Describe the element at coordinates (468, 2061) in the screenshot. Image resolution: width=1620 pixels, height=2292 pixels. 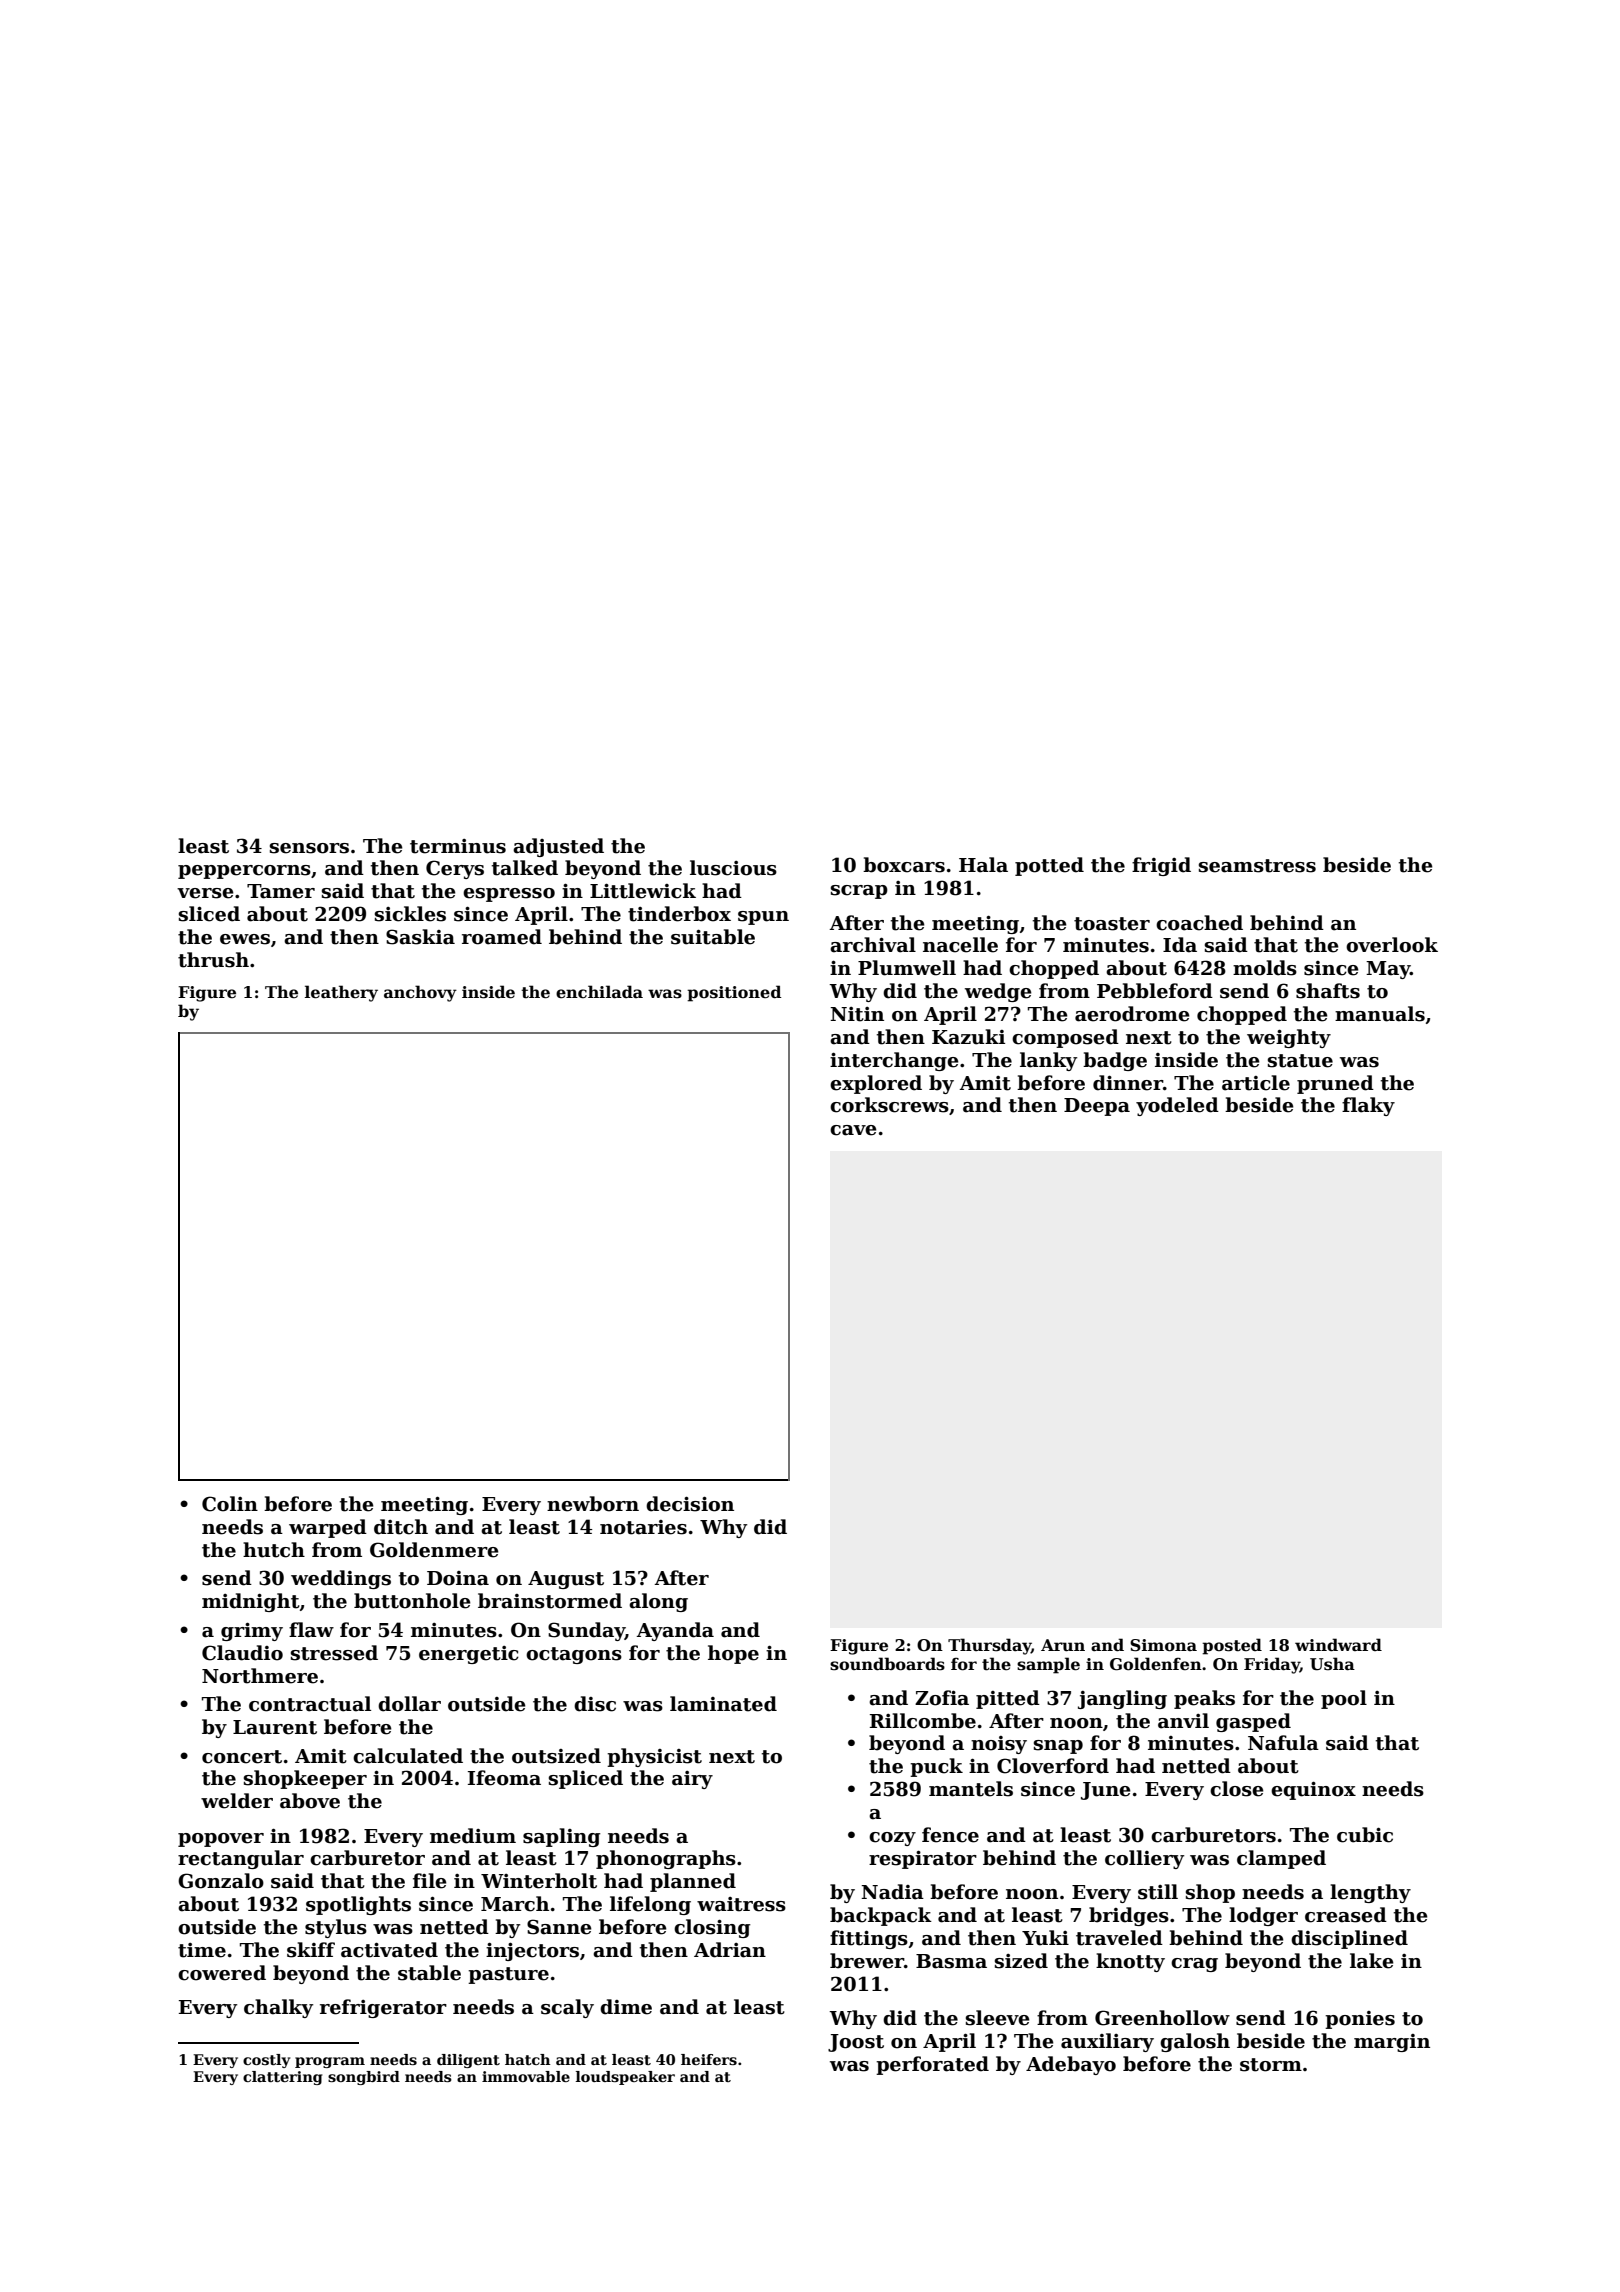
I see `diligent` at that location.
